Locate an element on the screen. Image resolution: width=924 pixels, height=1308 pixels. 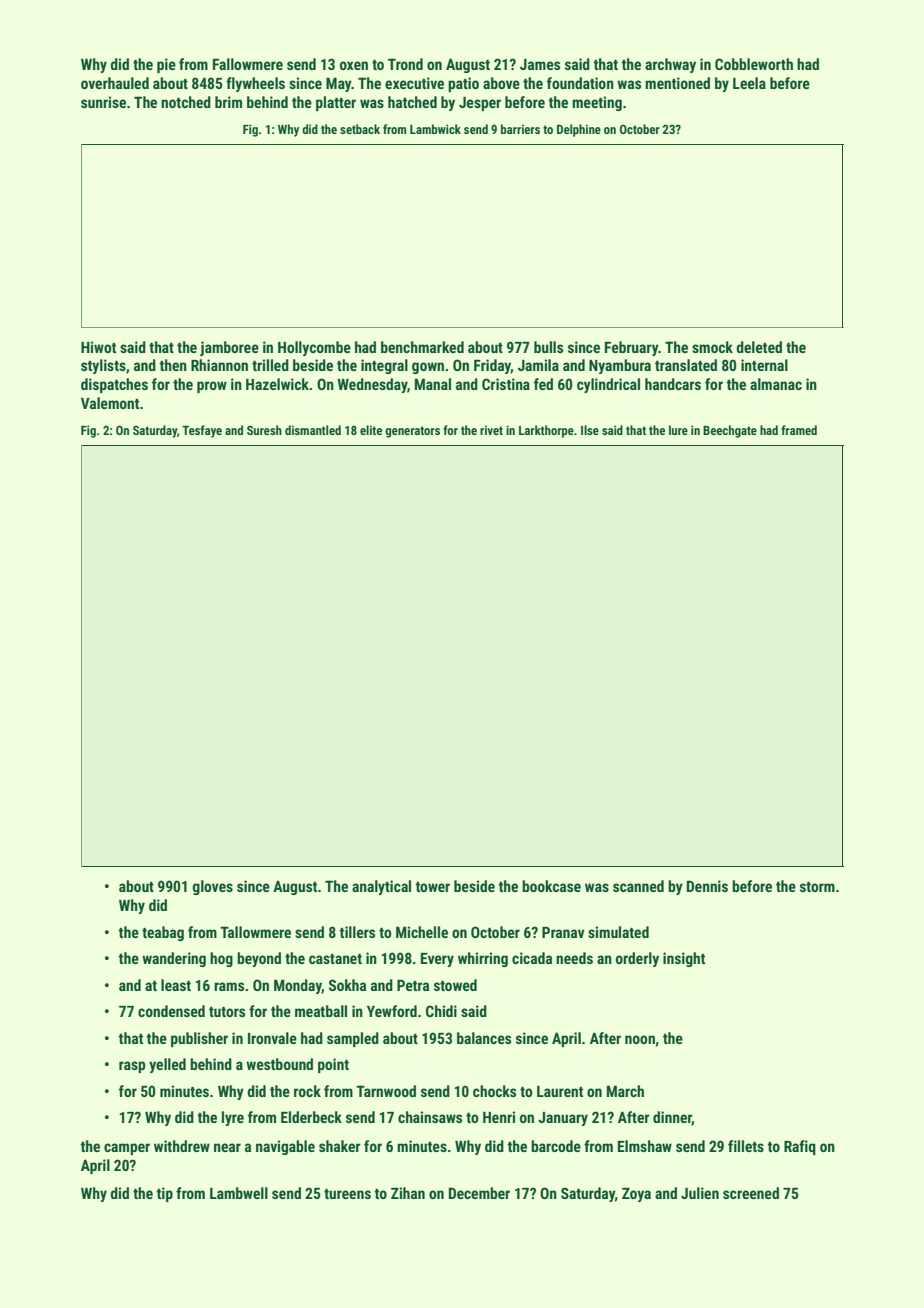
above is located at coordinates (501, 83).
